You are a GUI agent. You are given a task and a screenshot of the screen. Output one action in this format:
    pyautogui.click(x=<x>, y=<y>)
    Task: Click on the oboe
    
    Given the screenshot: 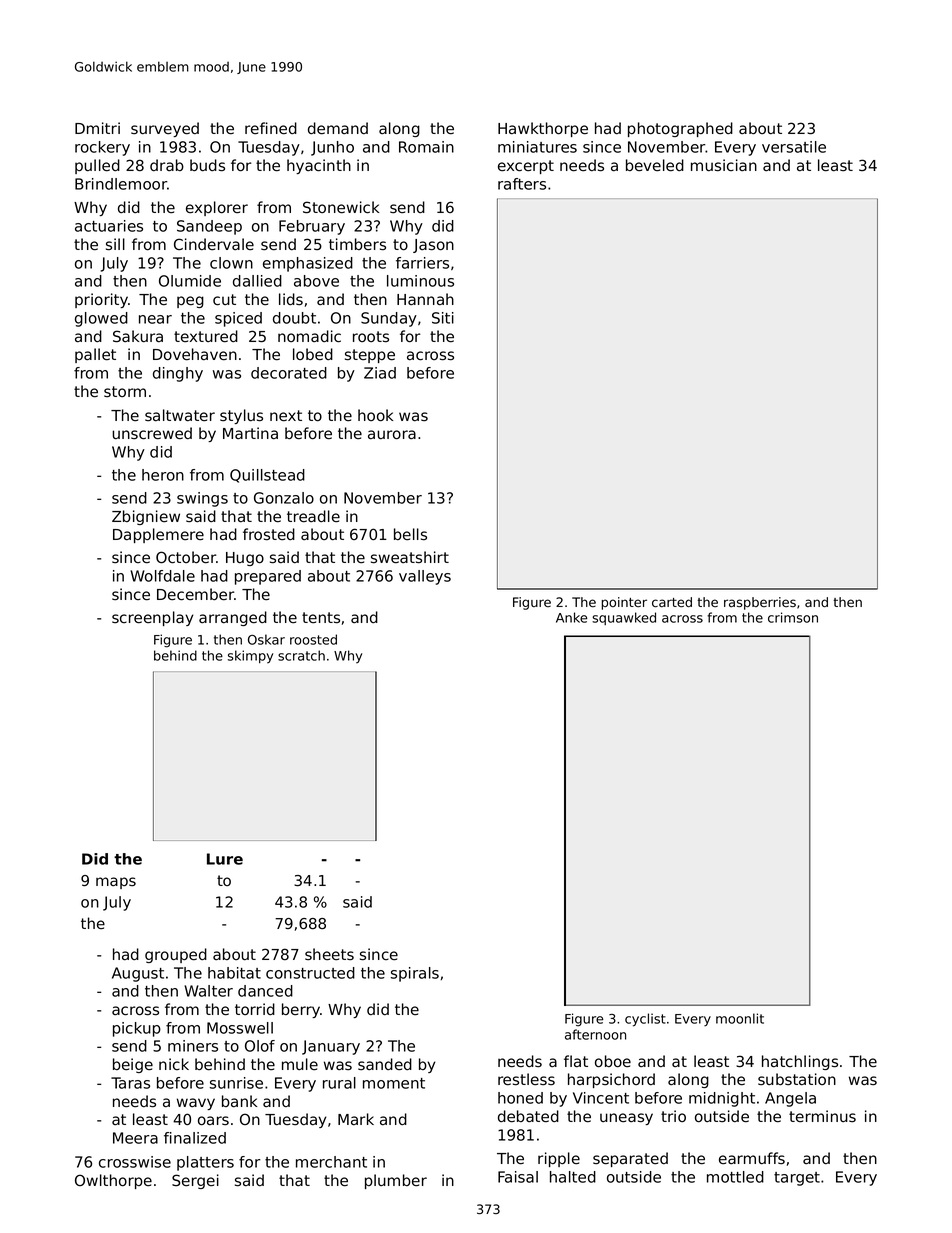 What is the action you would take?
    pyautogui.click(x=613, y=1061)
